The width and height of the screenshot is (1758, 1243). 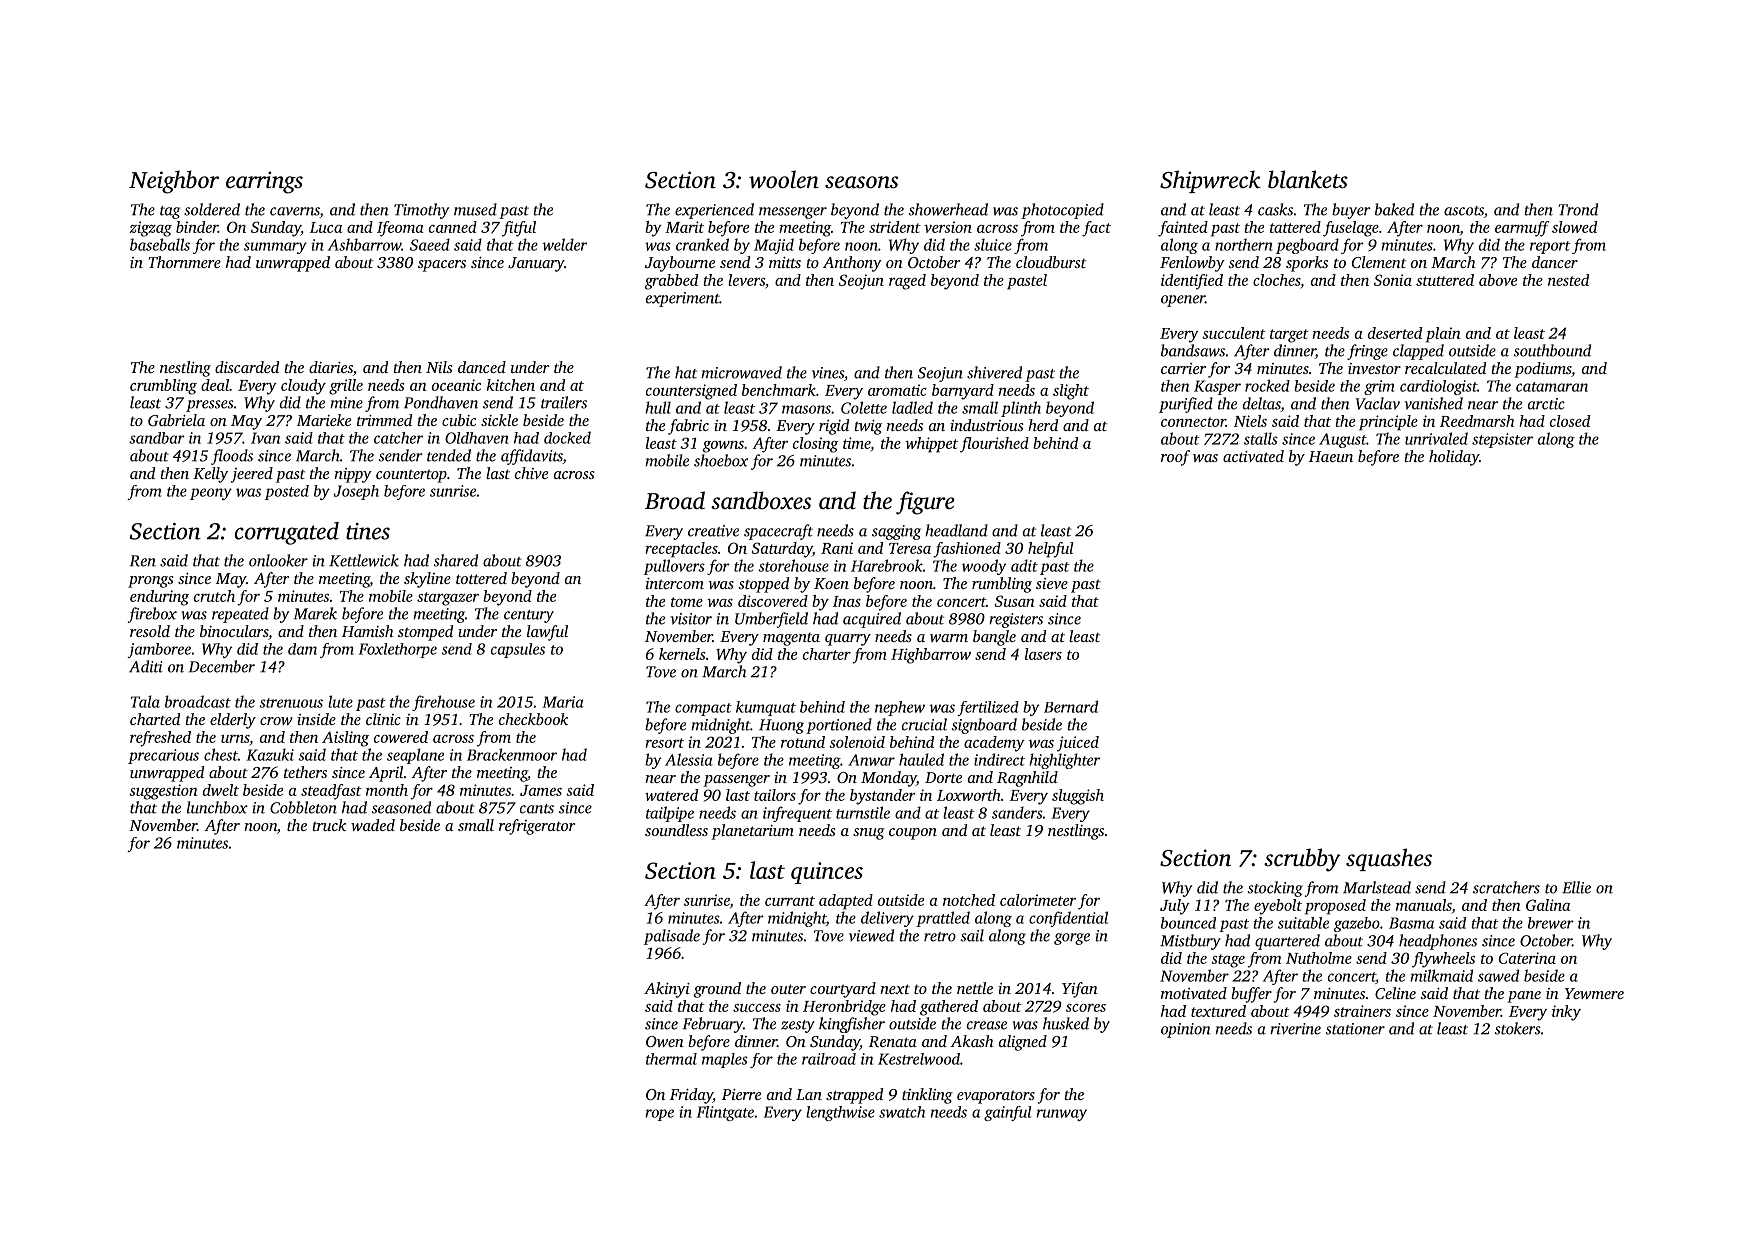 I want to click on Timothy, so click(x=421, y=211).
